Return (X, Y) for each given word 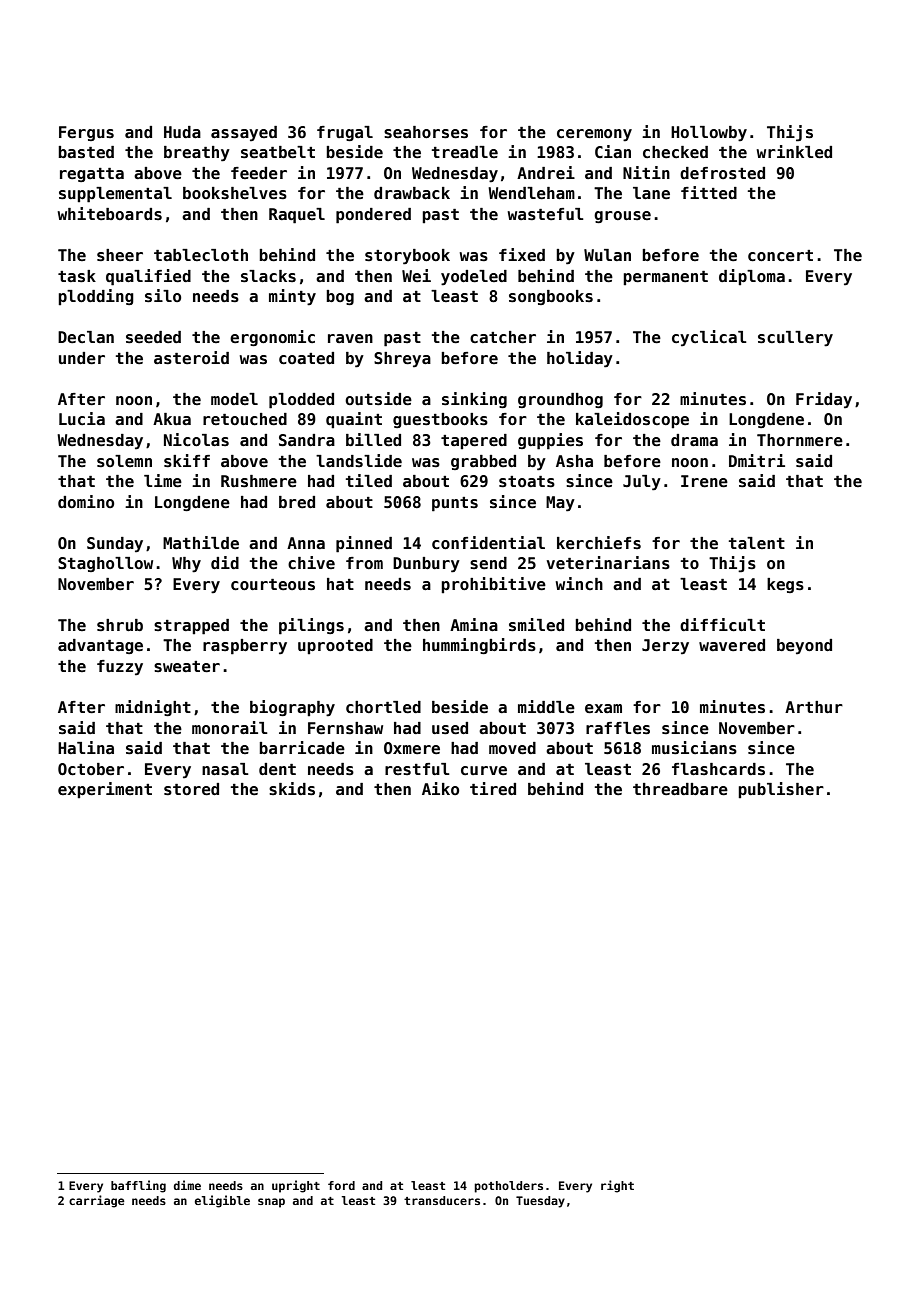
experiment (105, 790)
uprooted (335, 646)
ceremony (594, 135)
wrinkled (794, 152)
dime (187, 1185)
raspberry (245, 647)
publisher (781, 790)
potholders (508, 1187)
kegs (785, 585)
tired (493, 789)
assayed (244, 134)
